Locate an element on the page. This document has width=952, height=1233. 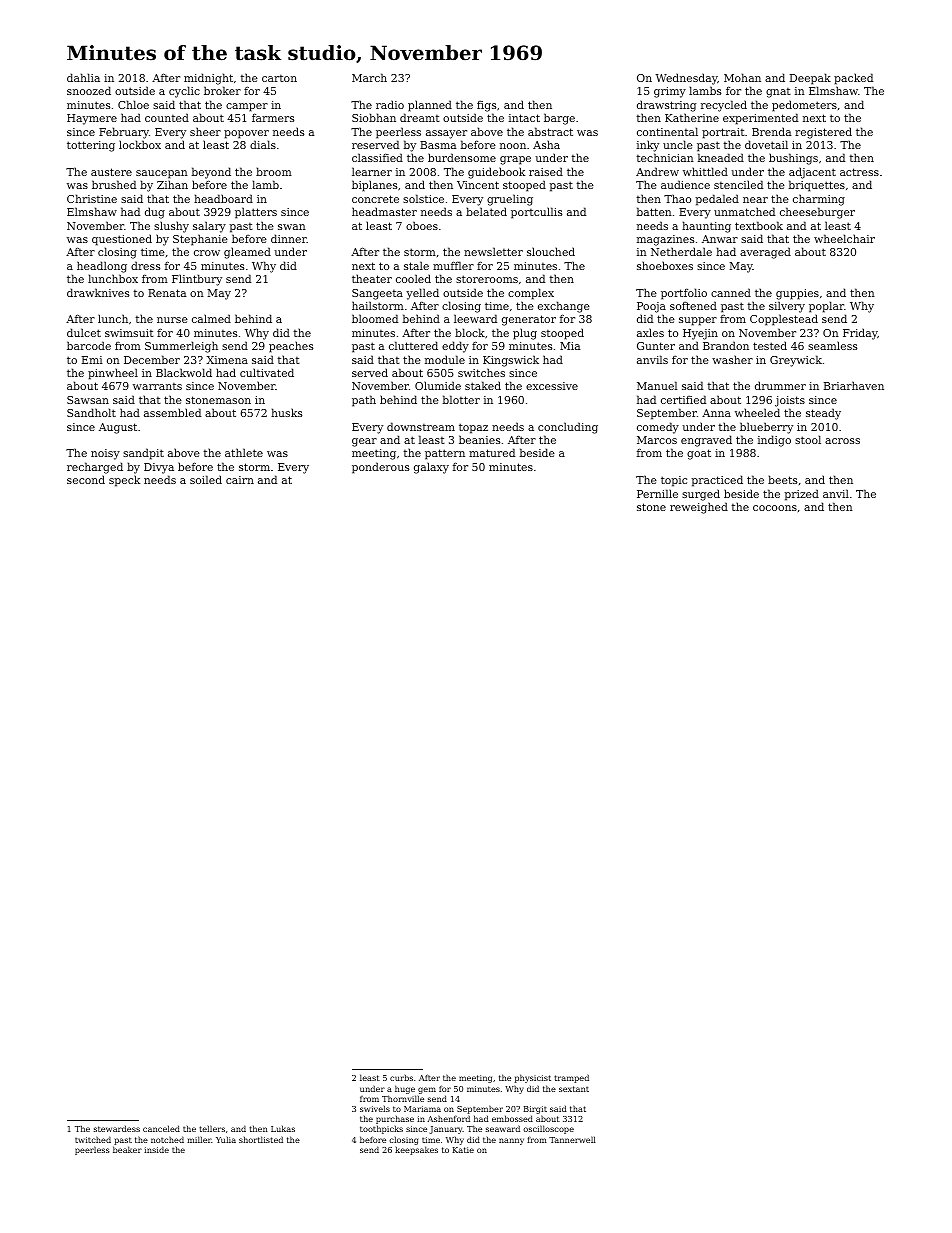
questioned is located at coordinates (122, 240).
